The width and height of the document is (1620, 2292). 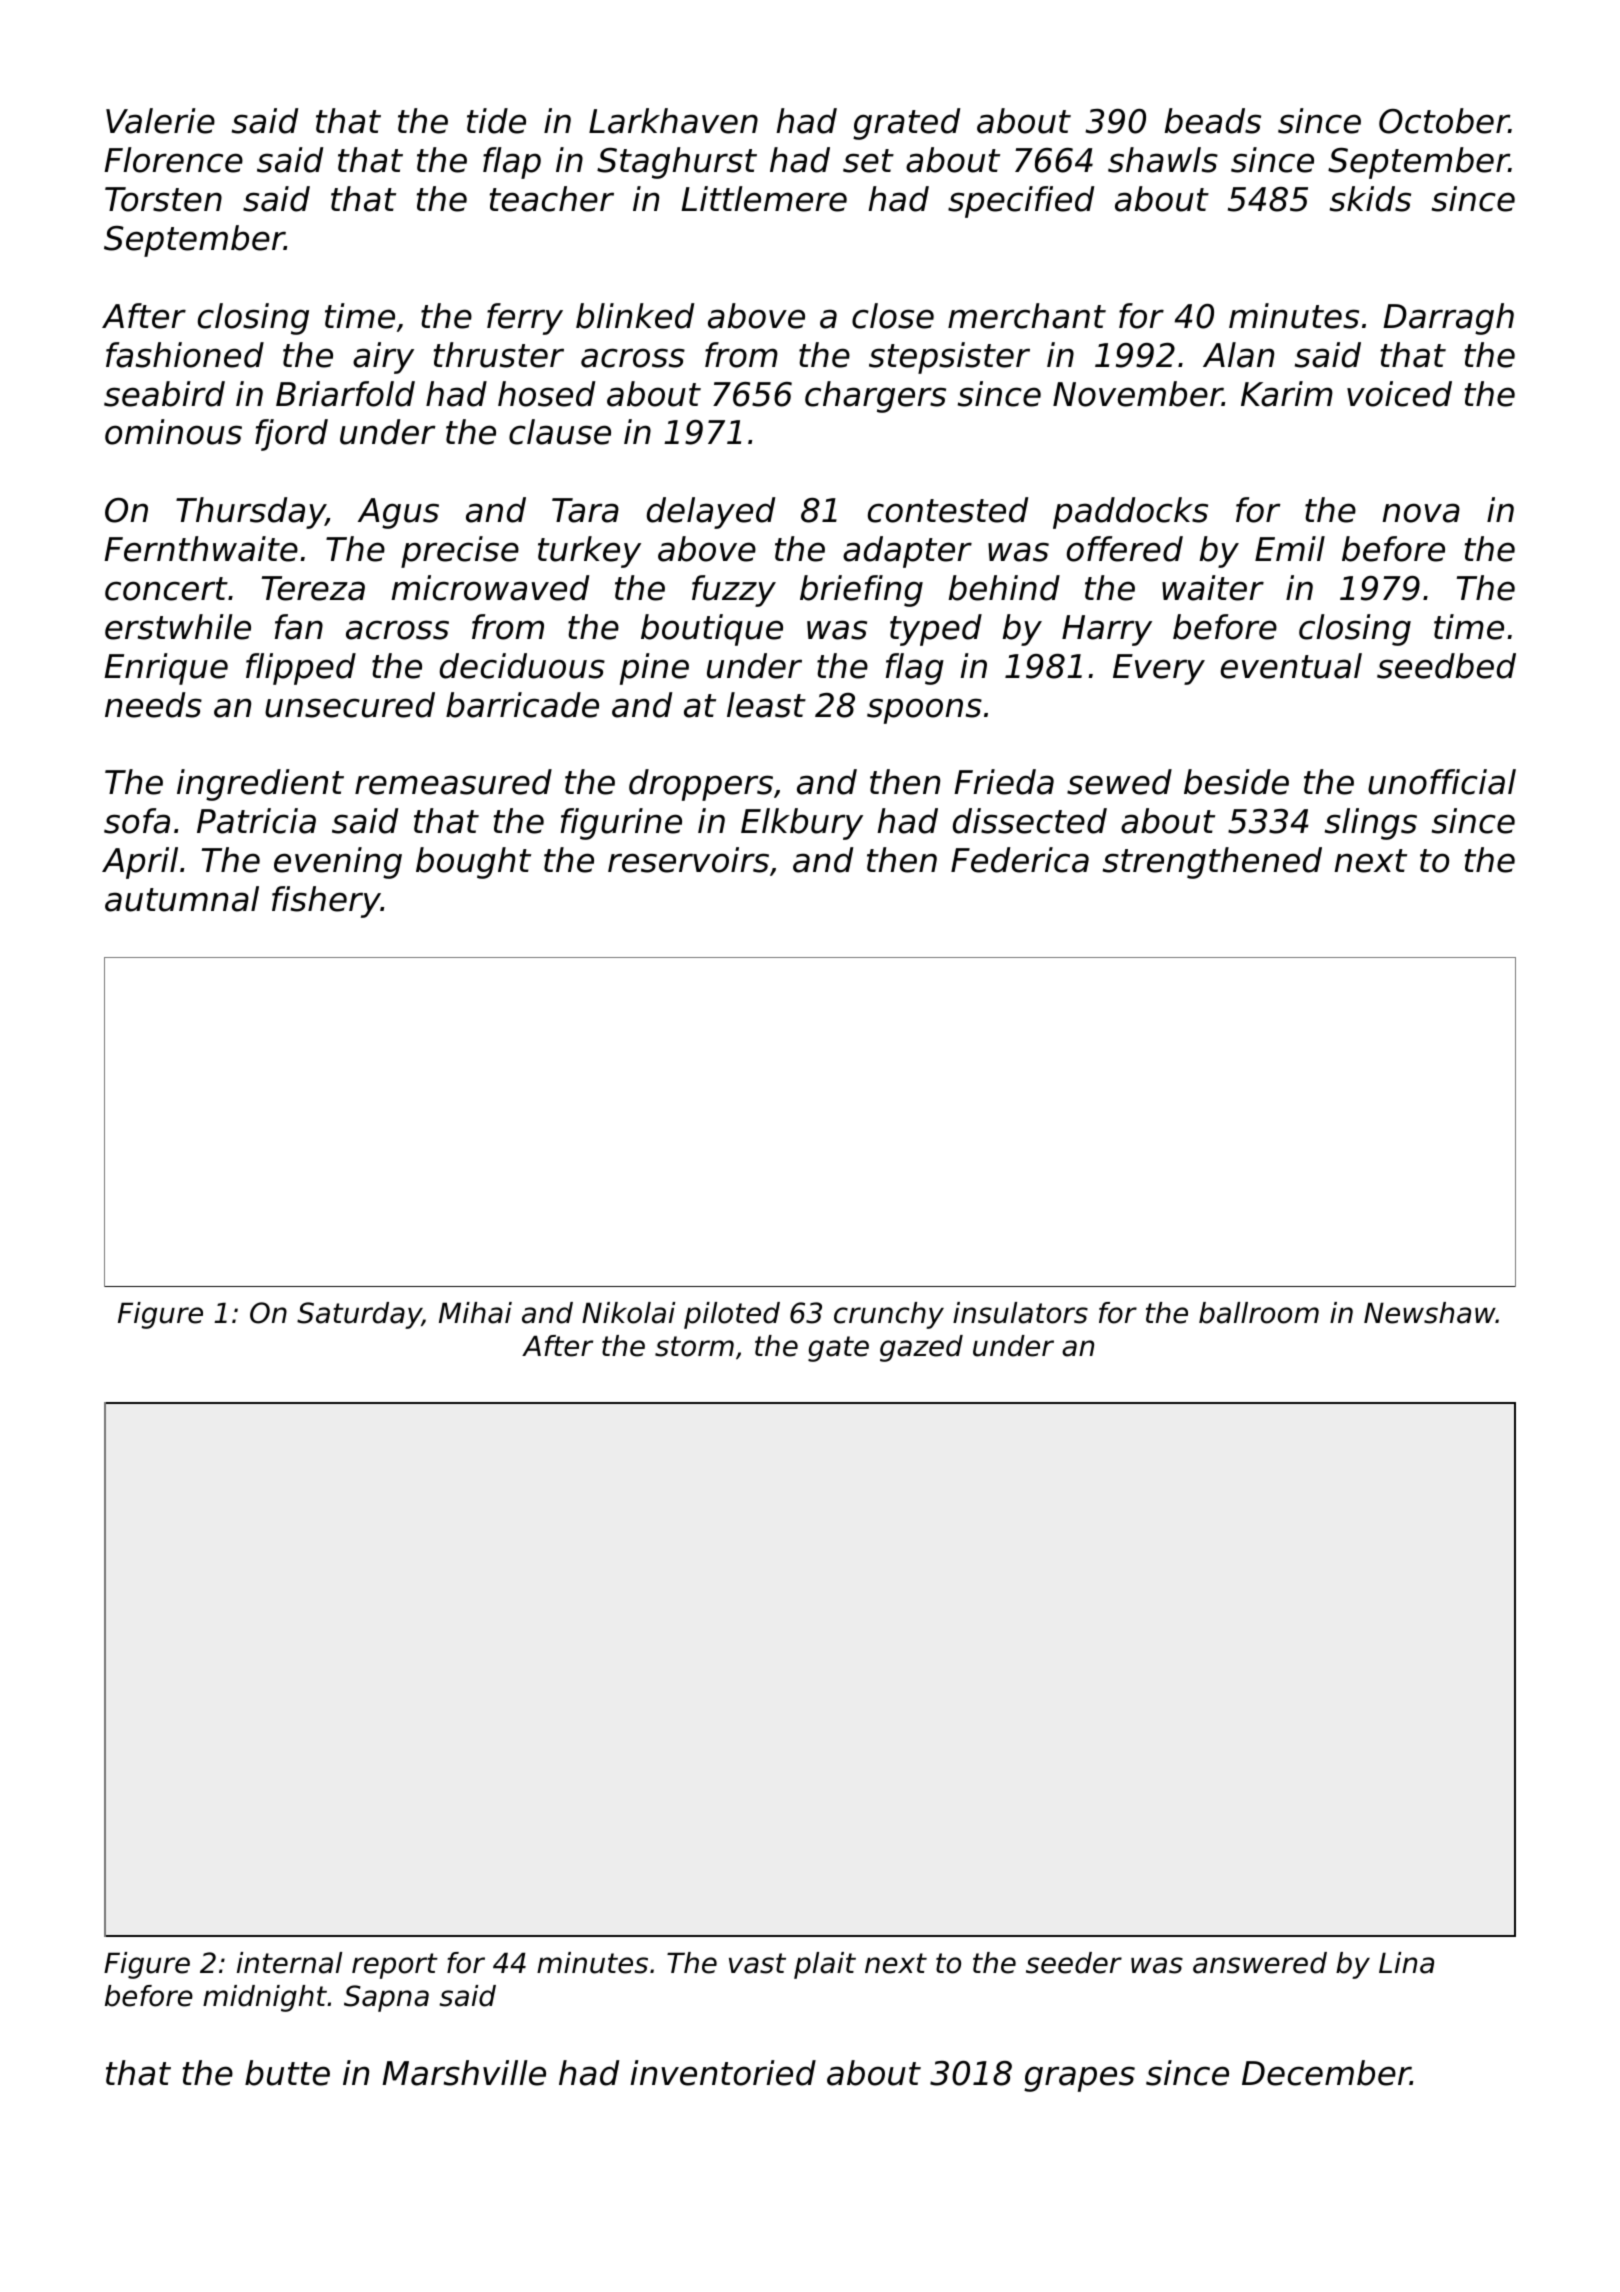 What do you see at coordinates (1326, 2073) in the document?
I see `December` at bounding box center [1326, 2073].
